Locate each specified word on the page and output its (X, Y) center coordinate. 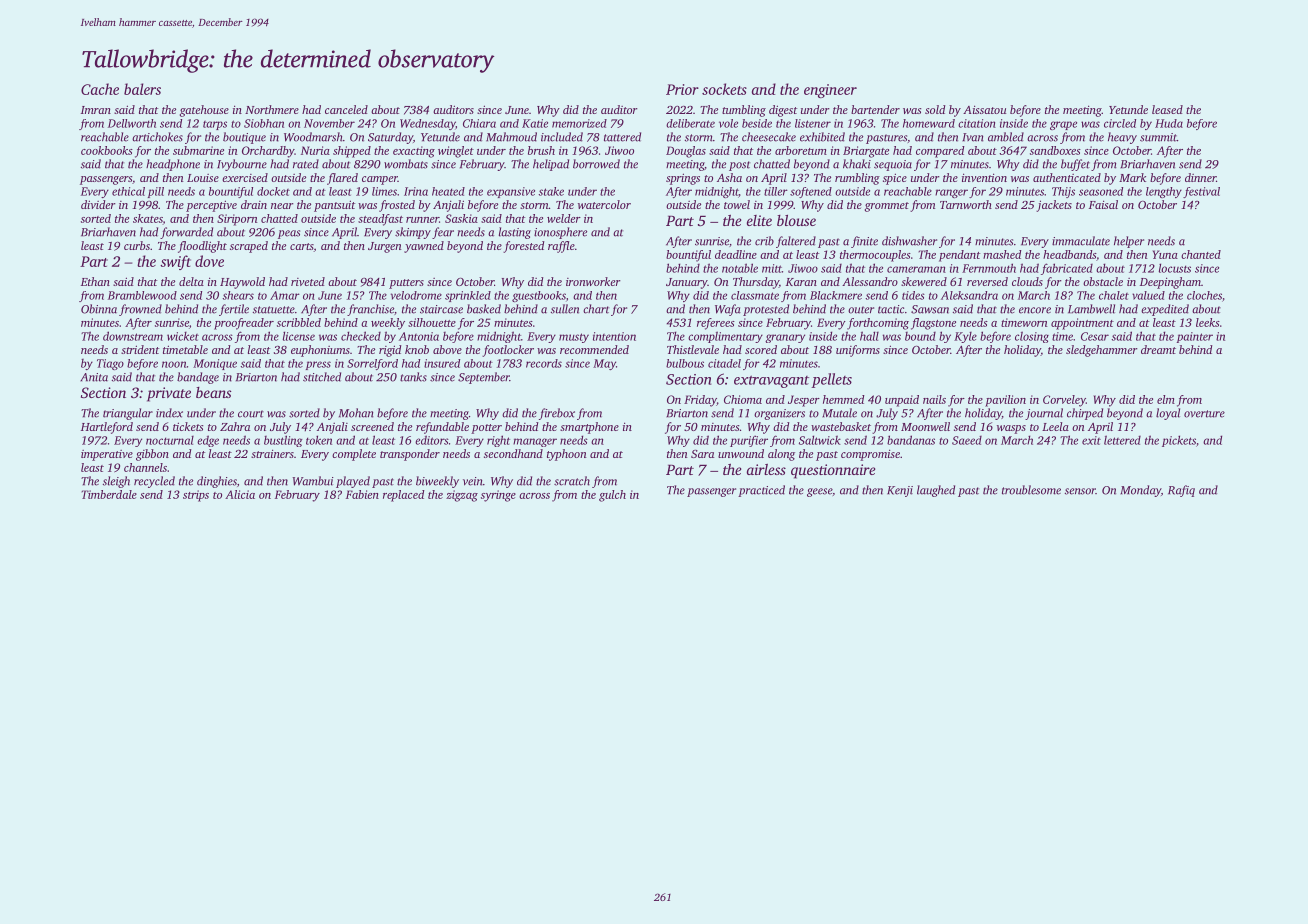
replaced (404, 496)
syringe (498, 496)
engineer (830, 91)
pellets (831, 380)
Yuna (1165, 254)
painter (1195, 337)
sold (935, 109)
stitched (322, 377)
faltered (796, 242)
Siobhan (264, 123)
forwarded (186, 233)
